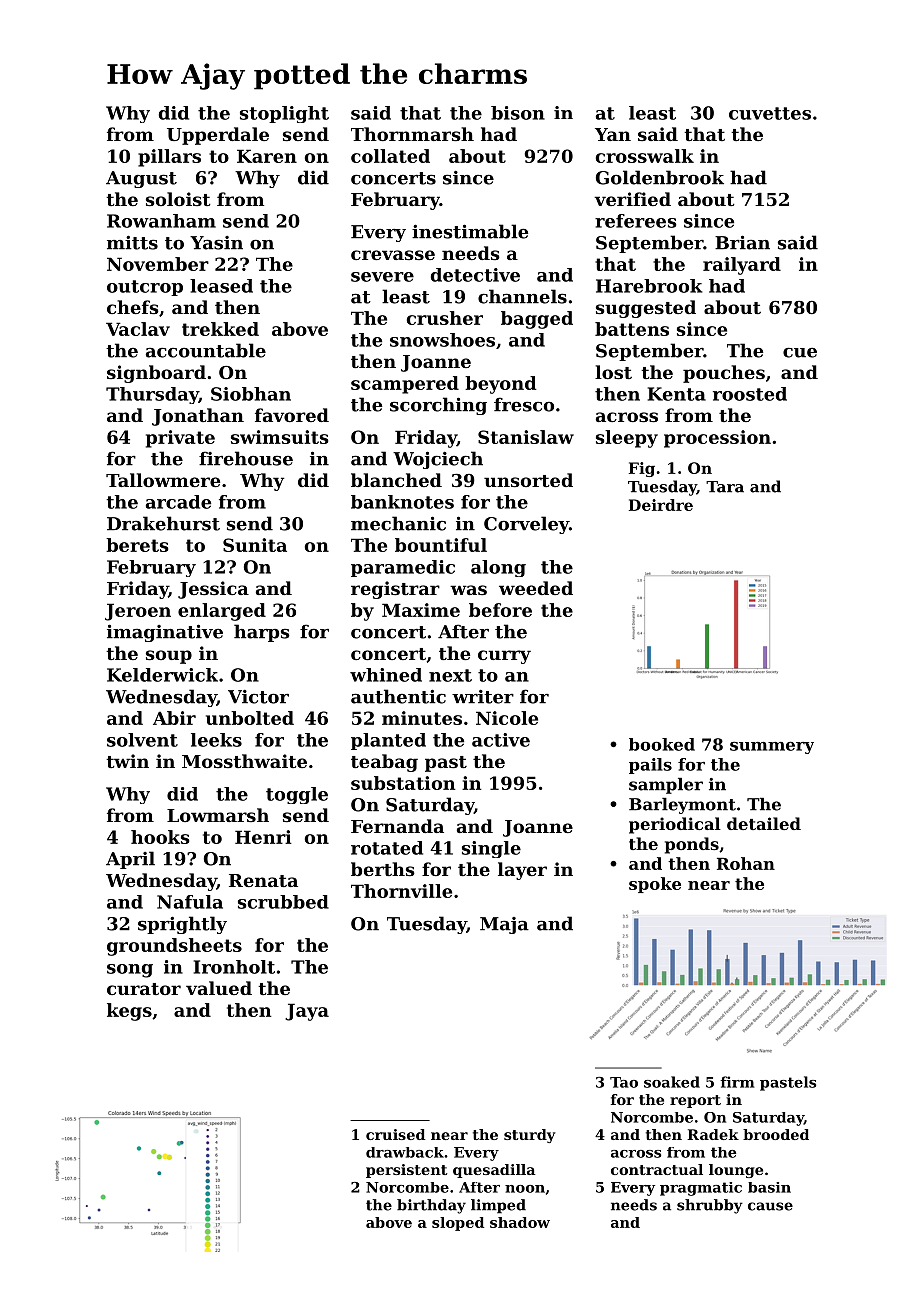 Image resolution: width=924 pixels, height=1308 pixels. What do you see at coordinates (725, 487) in the image?
I see `Tara` at bounding box center [725, 487].
